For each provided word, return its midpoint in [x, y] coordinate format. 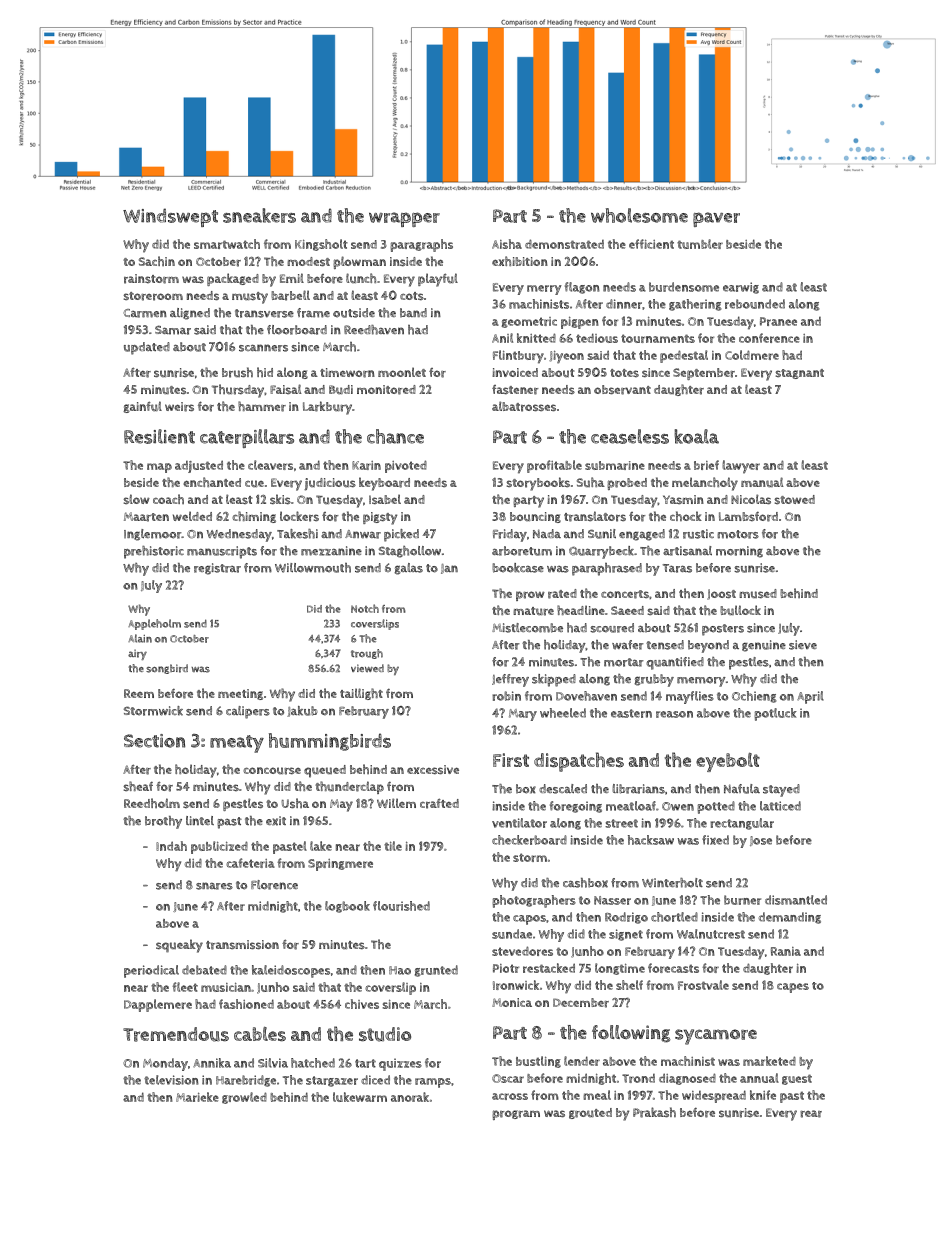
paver [716, 219]
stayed [781, 790]
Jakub [302, 711]
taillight [361, 694]
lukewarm [360, 1097]
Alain [140, 638]
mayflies [690, 697]
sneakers [259, 215]
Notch [365, 608]
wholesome [639, 215]
